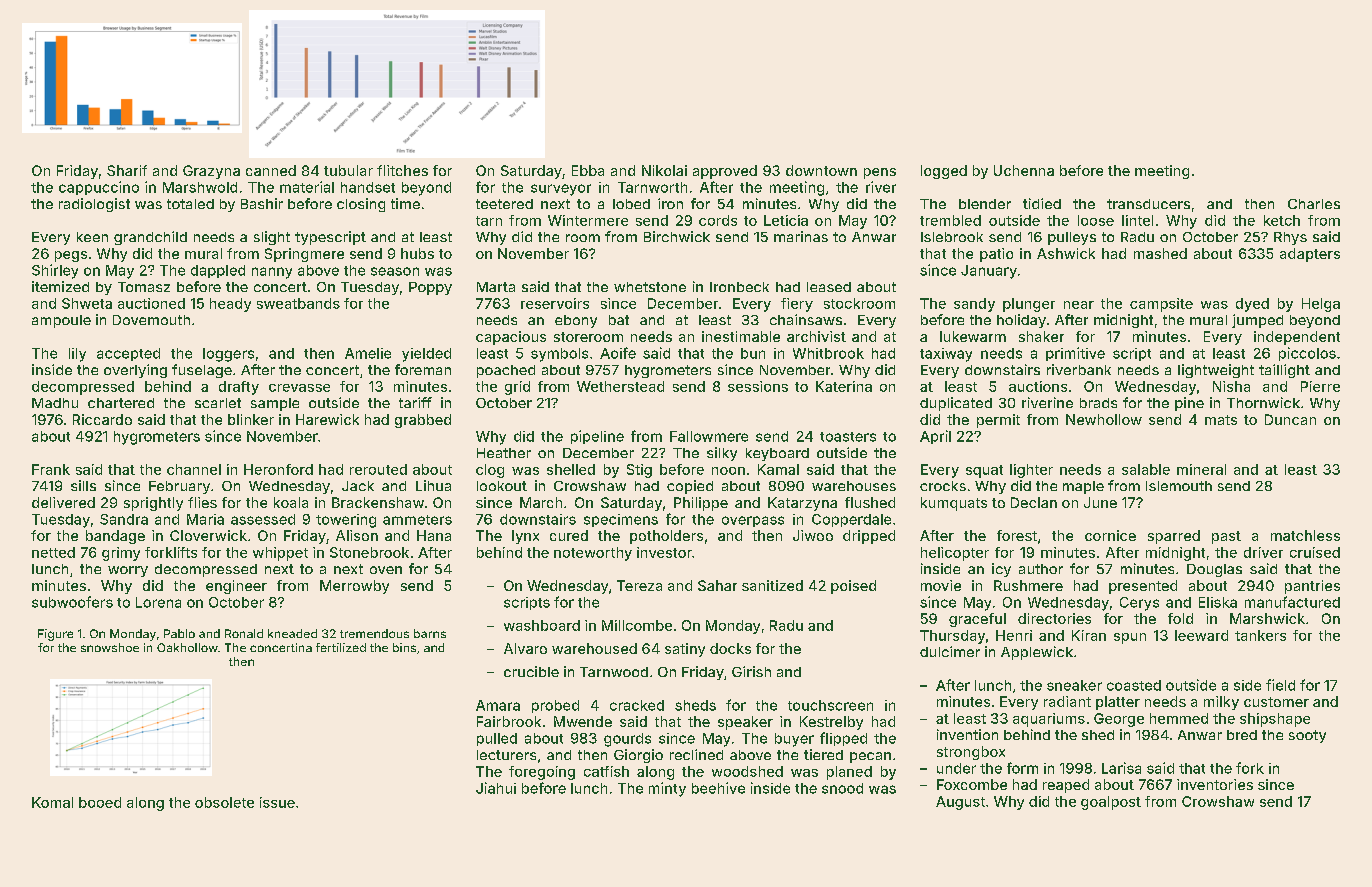 The height and width of the screenshot is (887, 1372). Describe the element at coordinates (1161, 305) in the screenshot. I see `campsite` at that location.
